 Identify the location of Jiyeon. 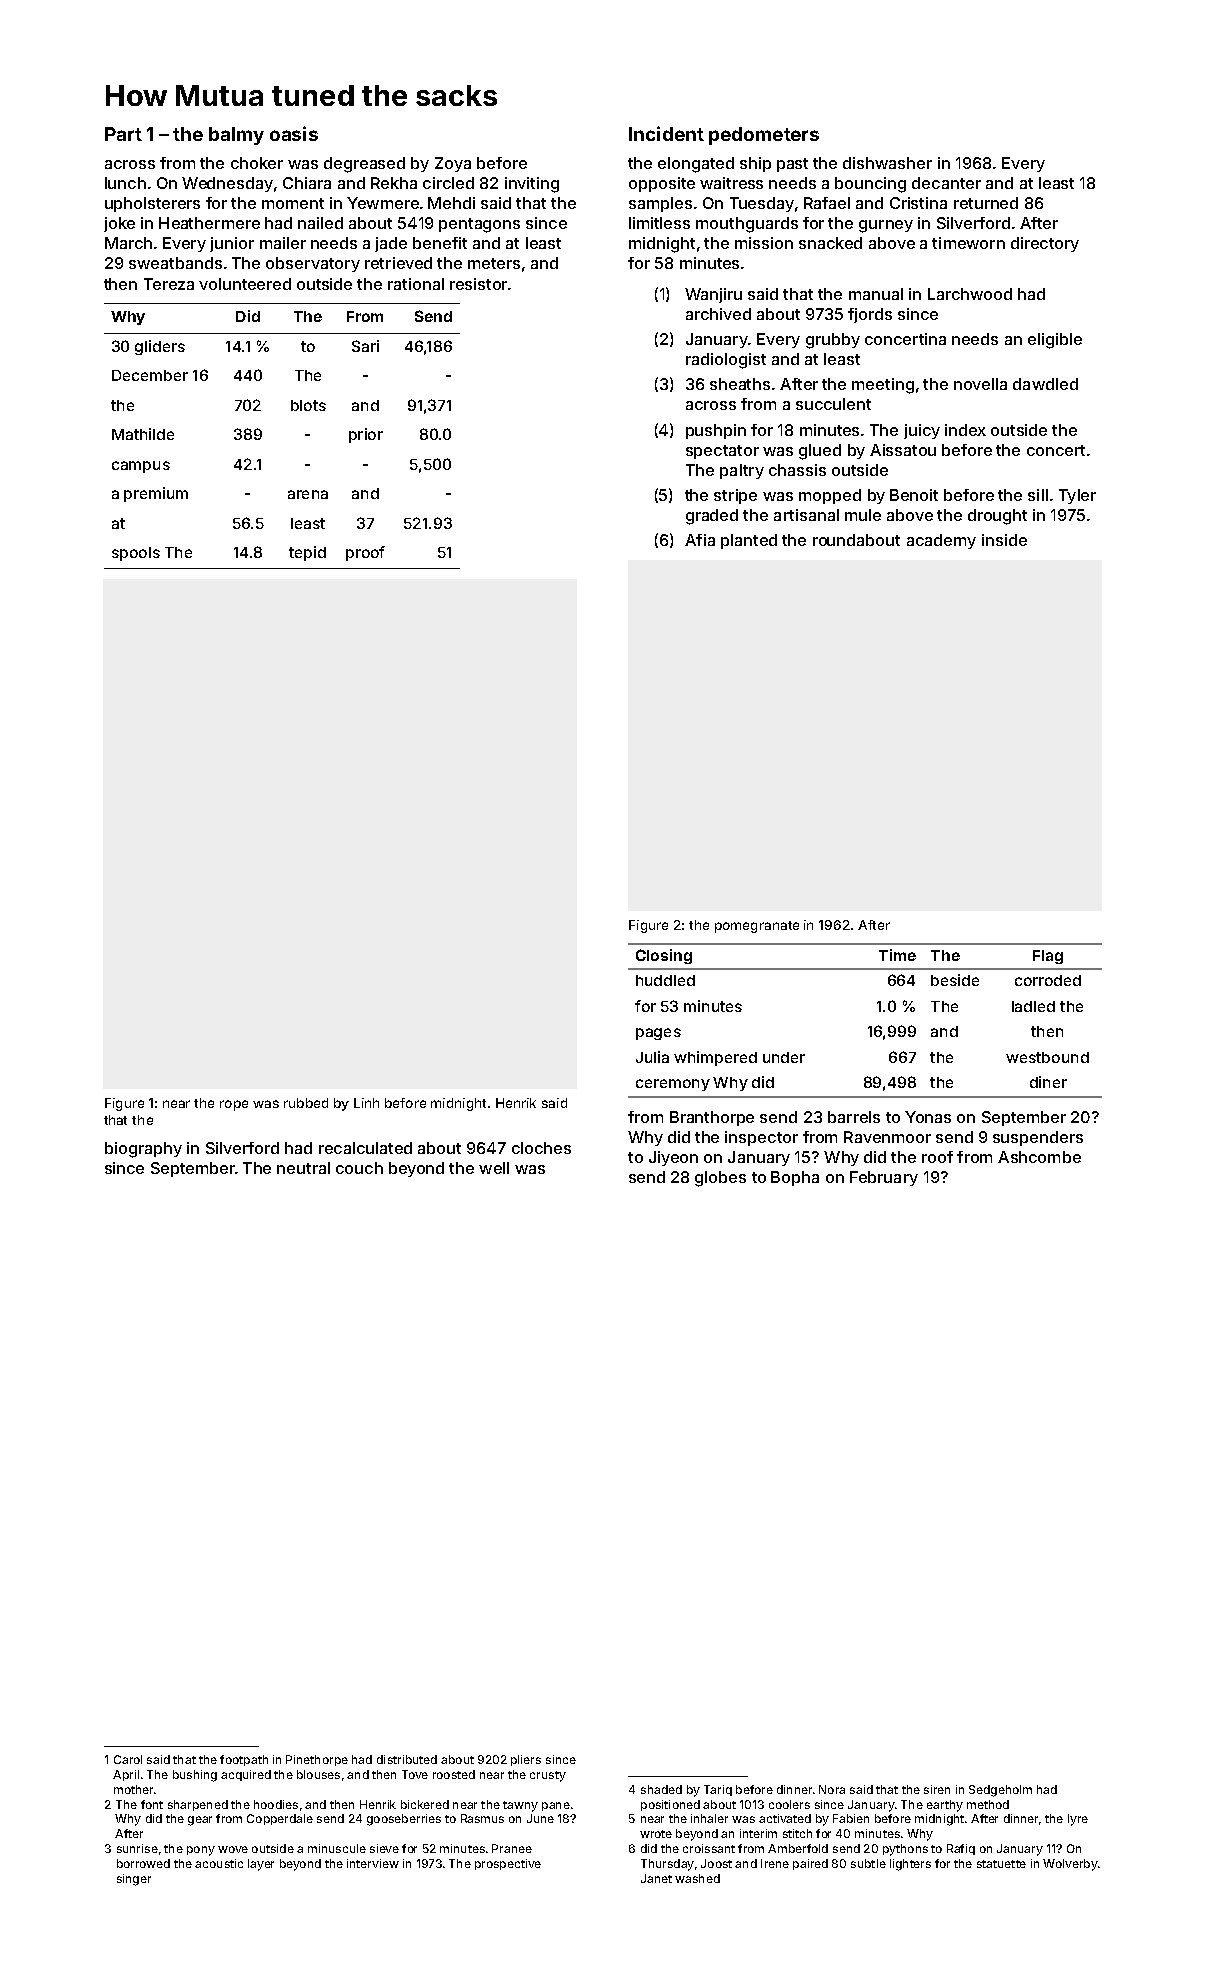
(673, 1158).
